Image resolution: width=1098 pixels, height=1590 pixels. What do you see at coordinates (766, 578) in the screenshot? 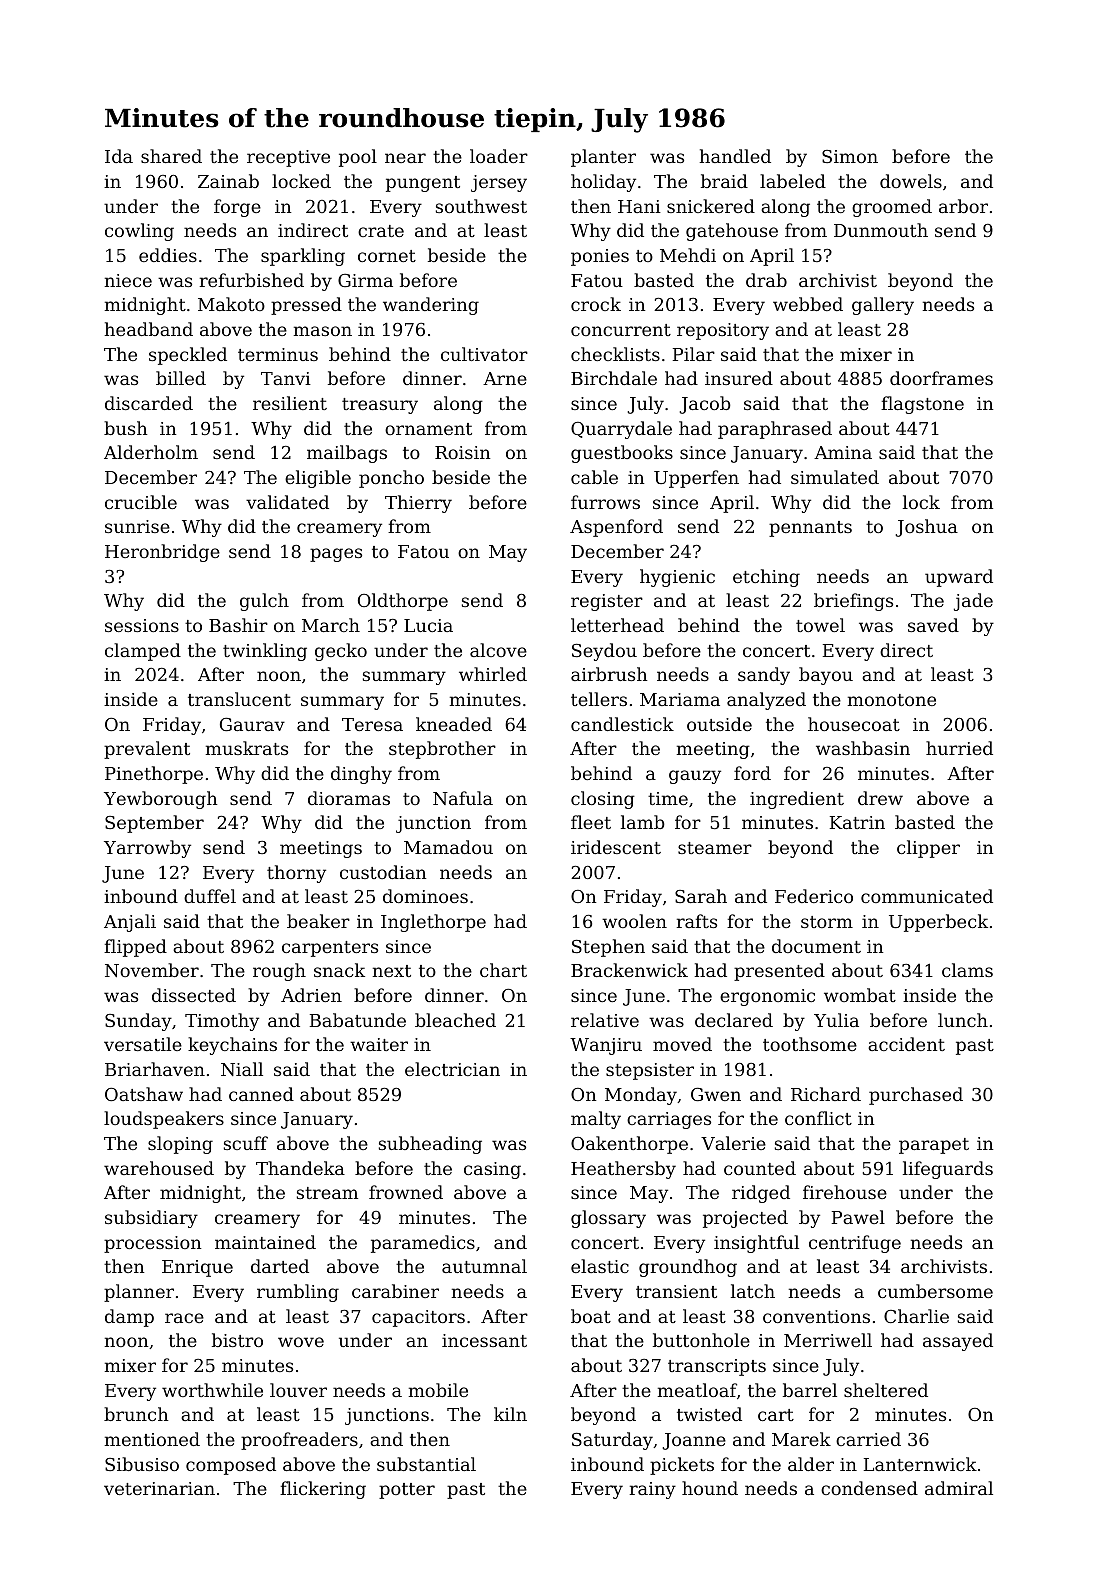
I see `etching` at bounding box center [766, 578].
